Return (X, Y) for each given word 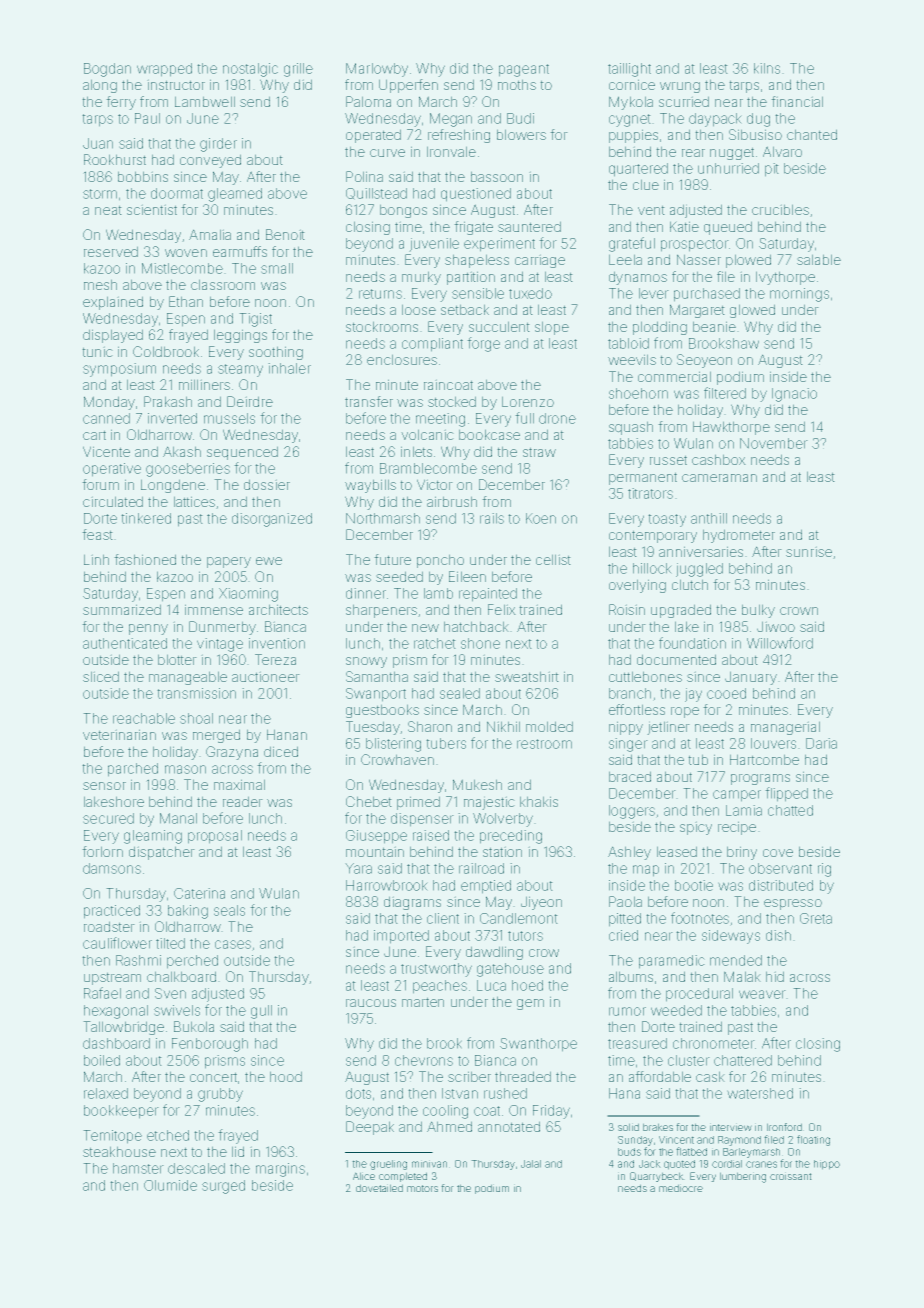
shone (480, 643)
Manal (178, 818)
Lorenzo (528, 401)
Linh (96, 559)
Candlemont (519, 918)
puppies (633, 136)
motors (422, 1188)
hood (286, 1076)
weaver (762, 994)
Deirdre (250, 401)
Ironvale (451, 151)
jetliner (668, 728)
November (774, 443)
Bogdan (107, 70)
